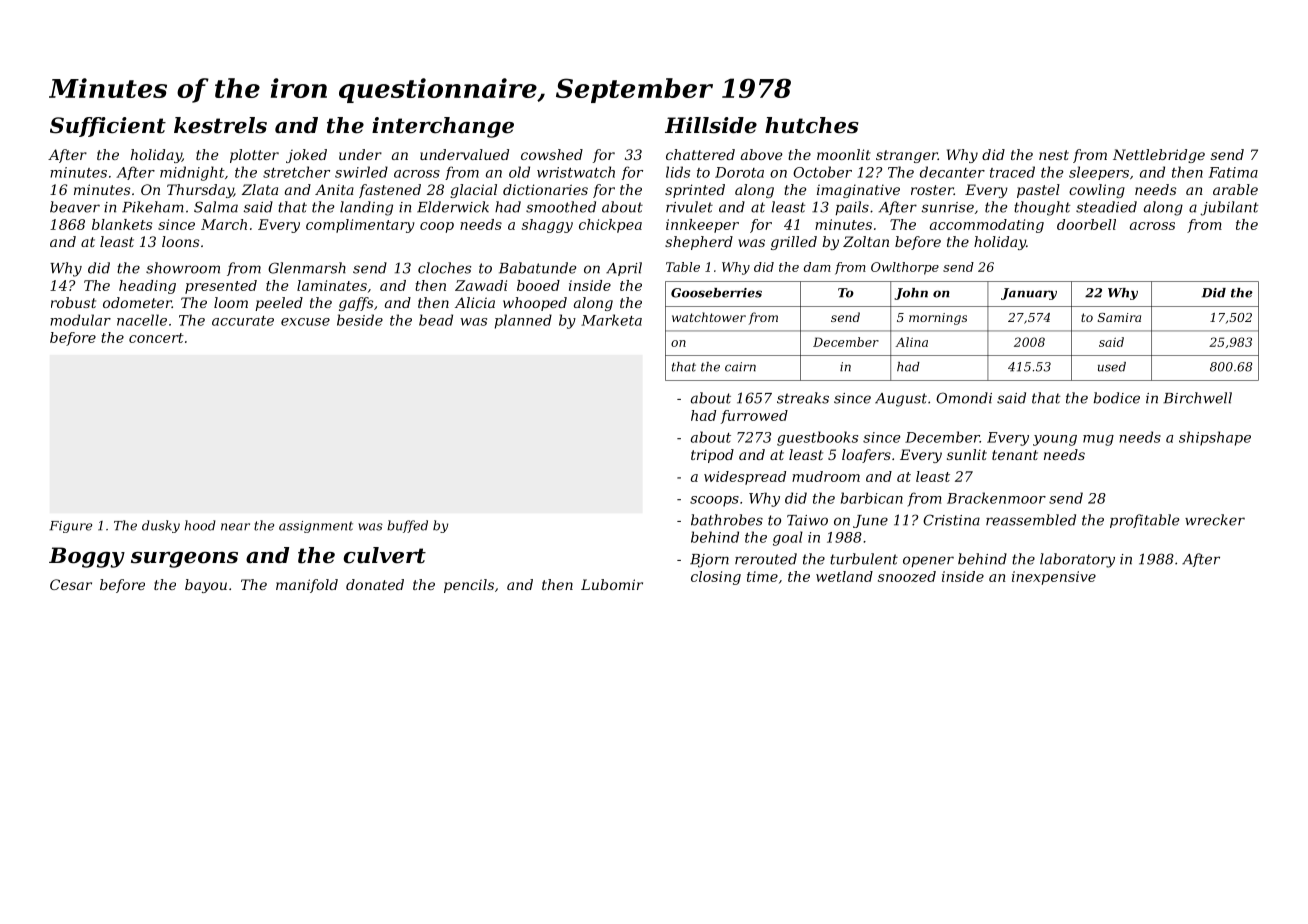  Describe the element at coordinates (807, 520) in the screenshot. I see `Taiwo` at that location.
